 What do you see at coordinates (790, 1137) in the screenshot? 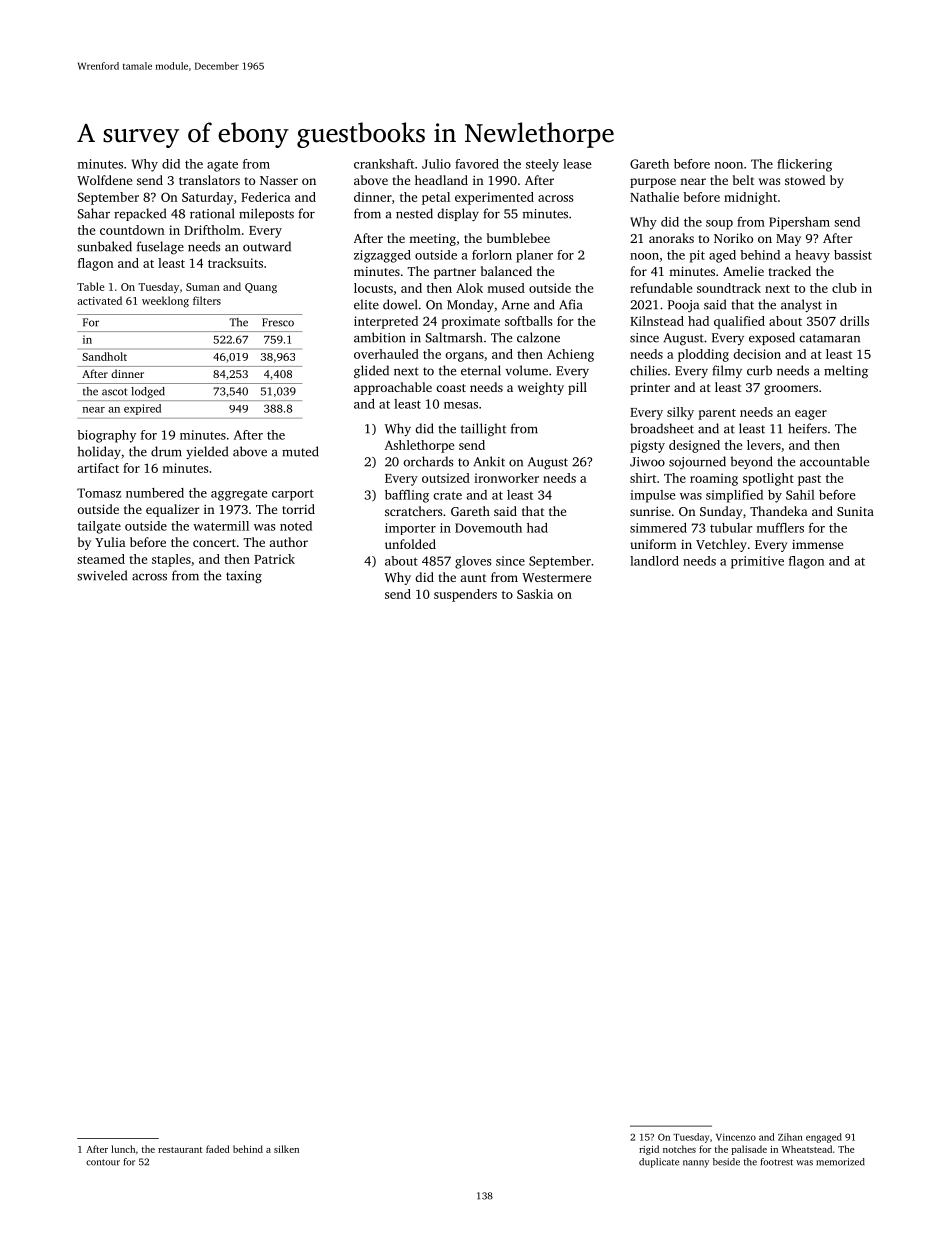
I see `Zihan` at bounding box center [790, 1137].
